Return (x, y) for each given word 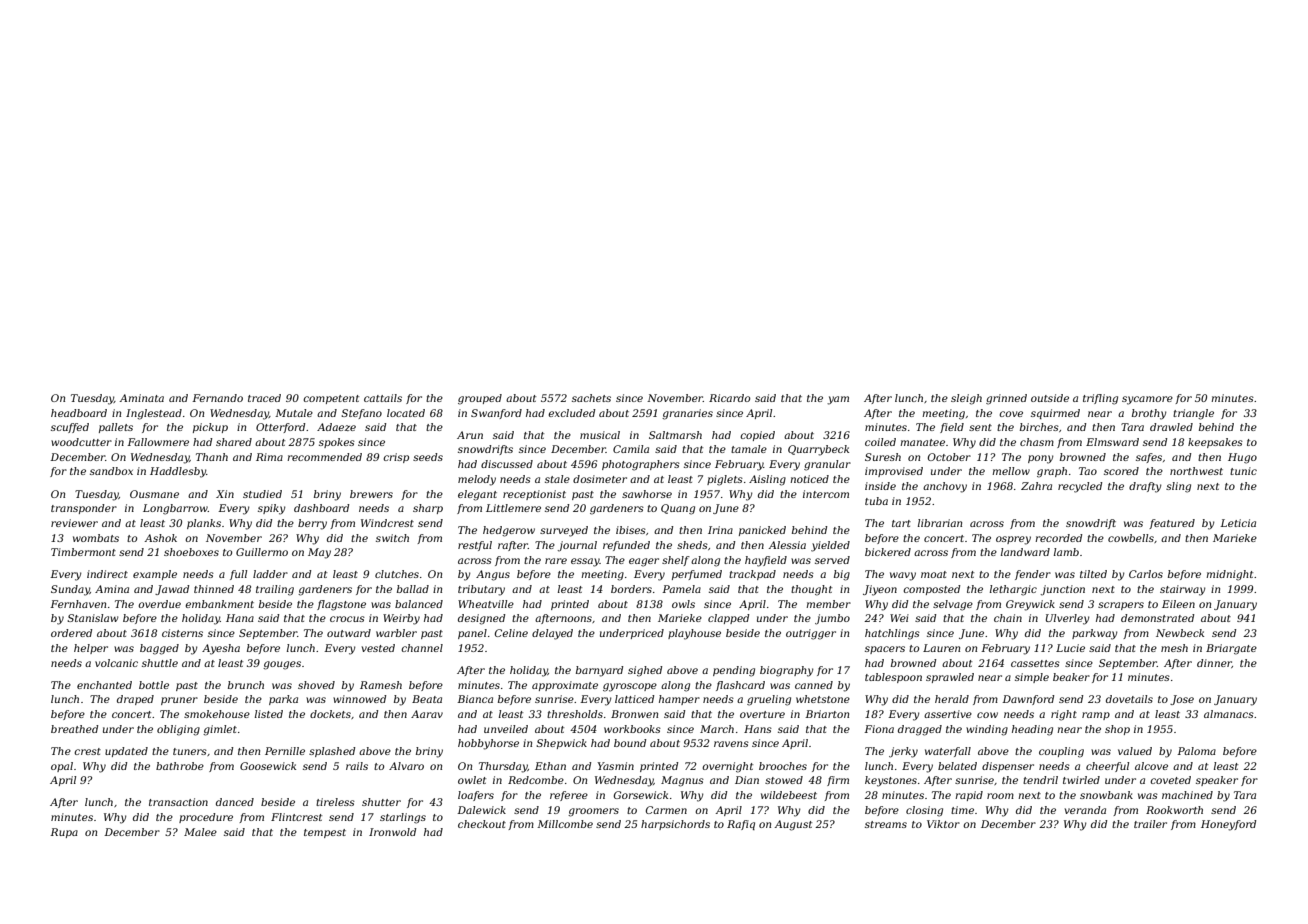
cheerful (1107, 767)
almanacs (1229, 714)
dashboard (321, 508)
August (793, 825)
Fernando (217, 398)
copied (757, 436)
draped (135, 700)
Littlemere (513, 508)
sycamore (1147, 400)
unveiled (506, 729)
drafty (1145, 487)
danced (235, 802)
